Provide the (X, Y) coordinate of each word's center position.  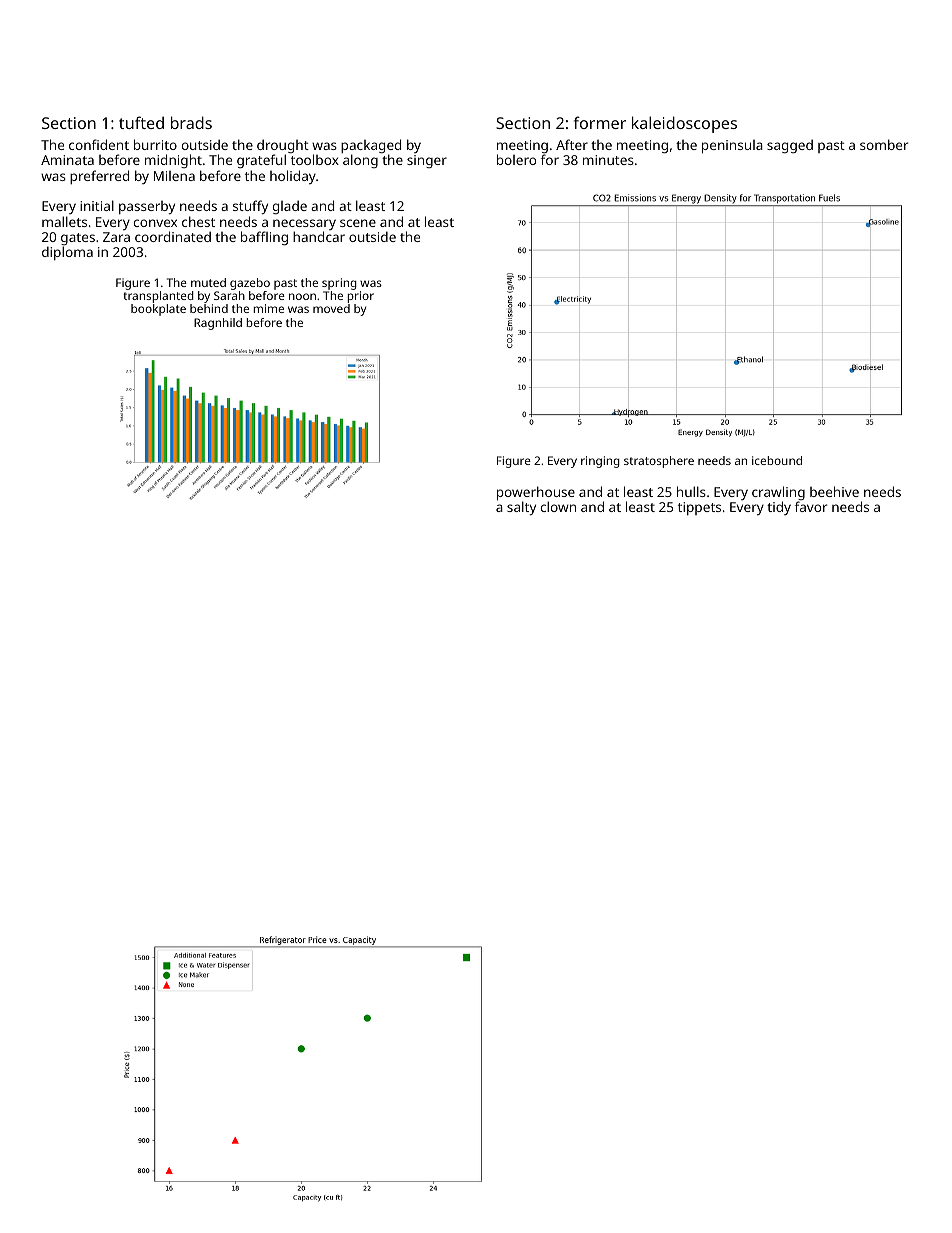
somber (884, 144)
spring (339, 284)
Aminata (67, 160)
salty (521, 508)
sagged (790, 146)
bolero (516, 159)
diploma (67, 253)
